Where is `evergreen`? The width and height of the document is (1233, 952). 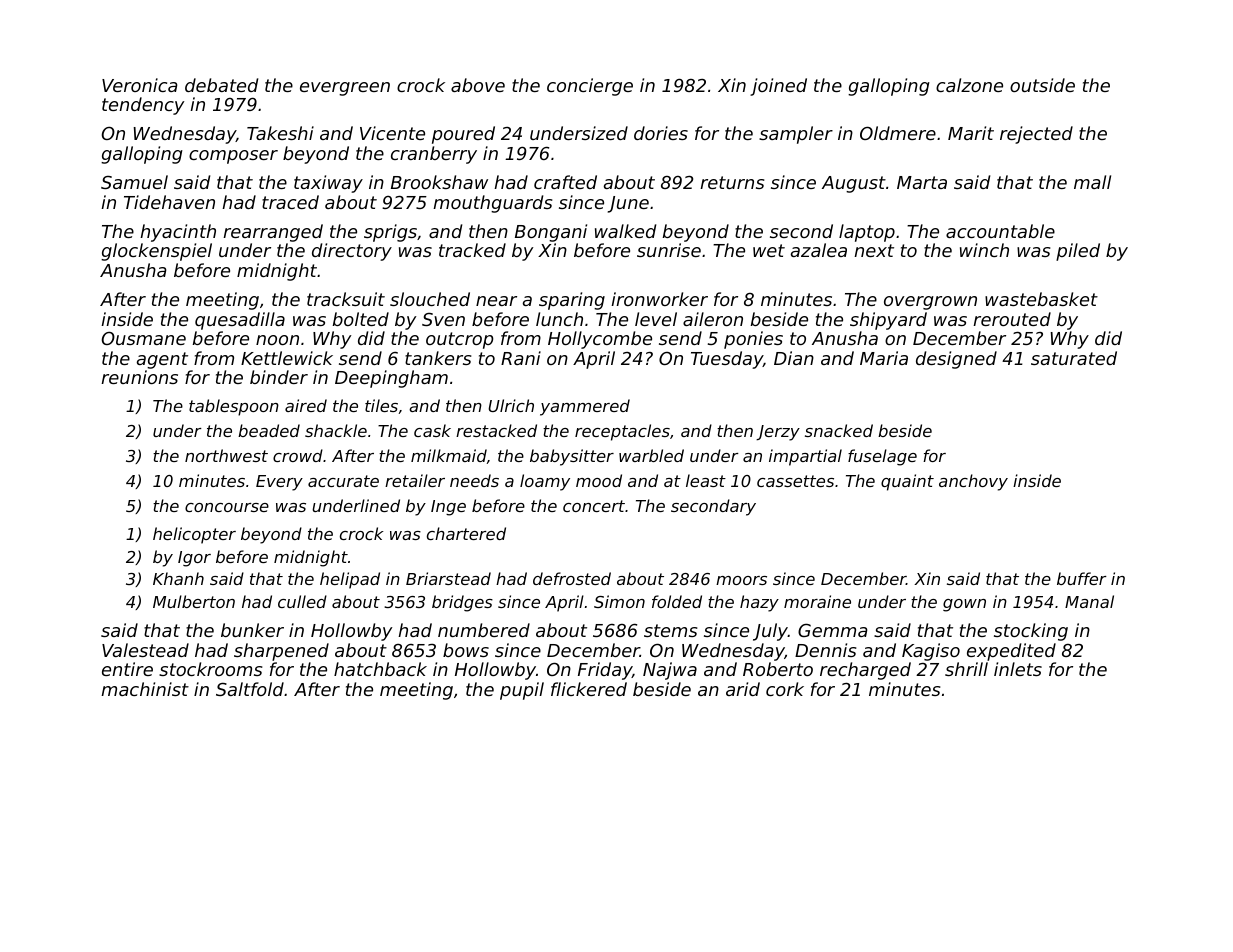
evergreen is located at coordinates (345, 89).
